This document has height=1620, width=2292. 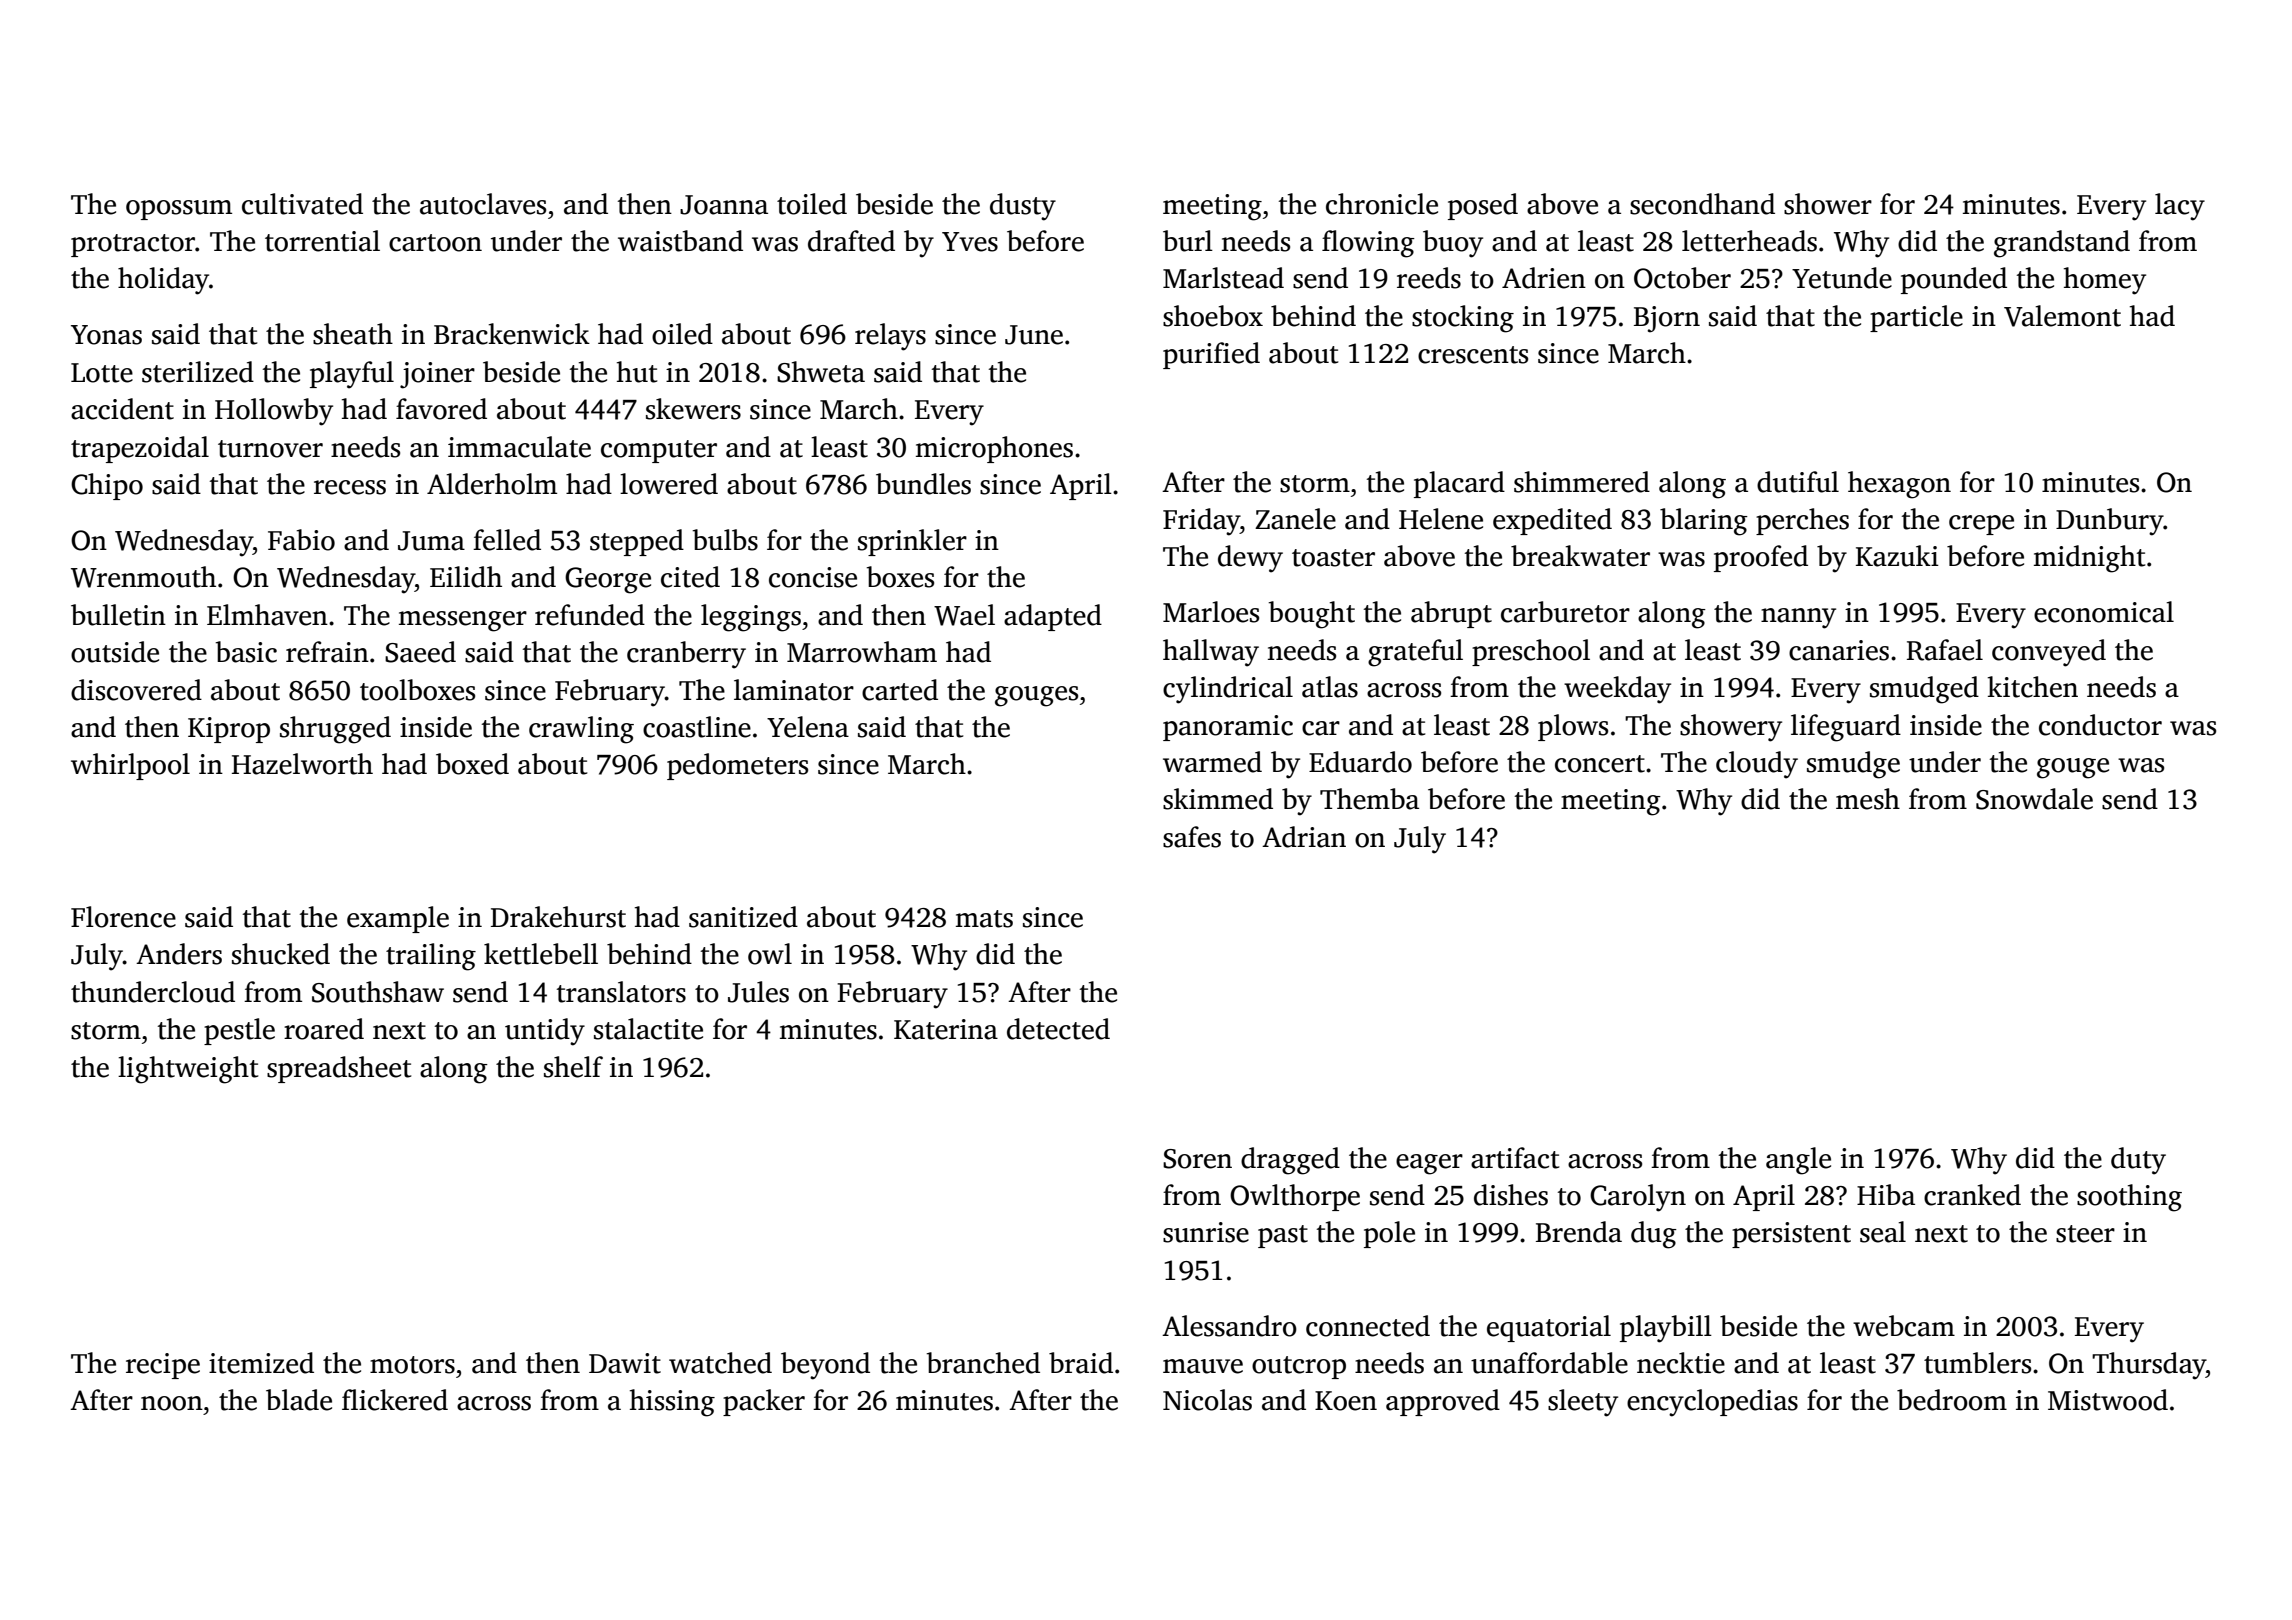 What do you see at coordinates (435, 243) in the document?
I see `cartoon` at bounding box center [435, 243].
